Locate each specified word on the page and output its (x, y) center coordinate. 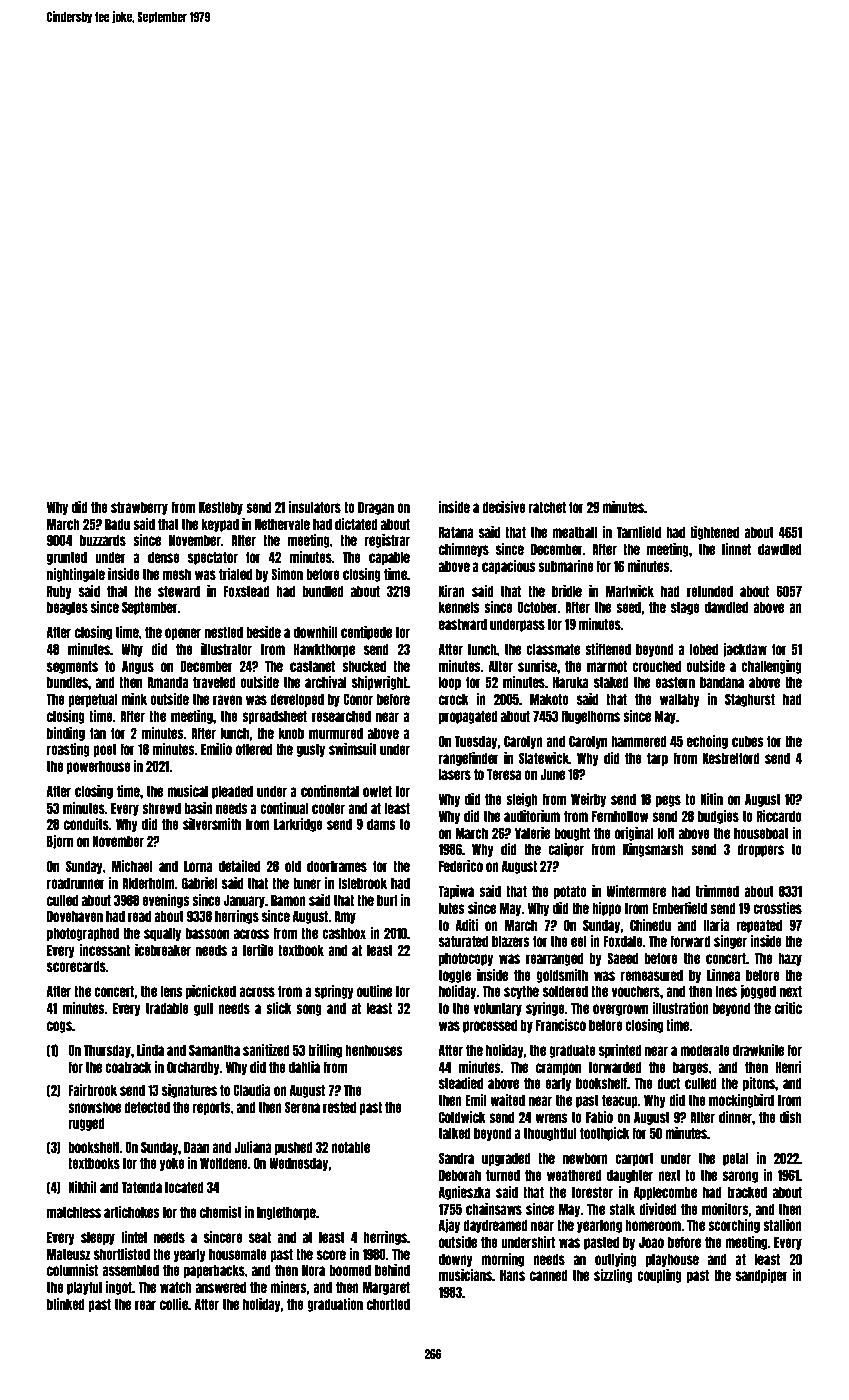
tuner (307, 883)
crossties (777, 908)
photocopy (466, 959)
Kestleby (221, 508)
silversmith (212, 824)
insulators (315, 507)
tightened (714, 533)
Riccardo (779, 816)
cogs (59, 1027)
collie (174, 1304)
